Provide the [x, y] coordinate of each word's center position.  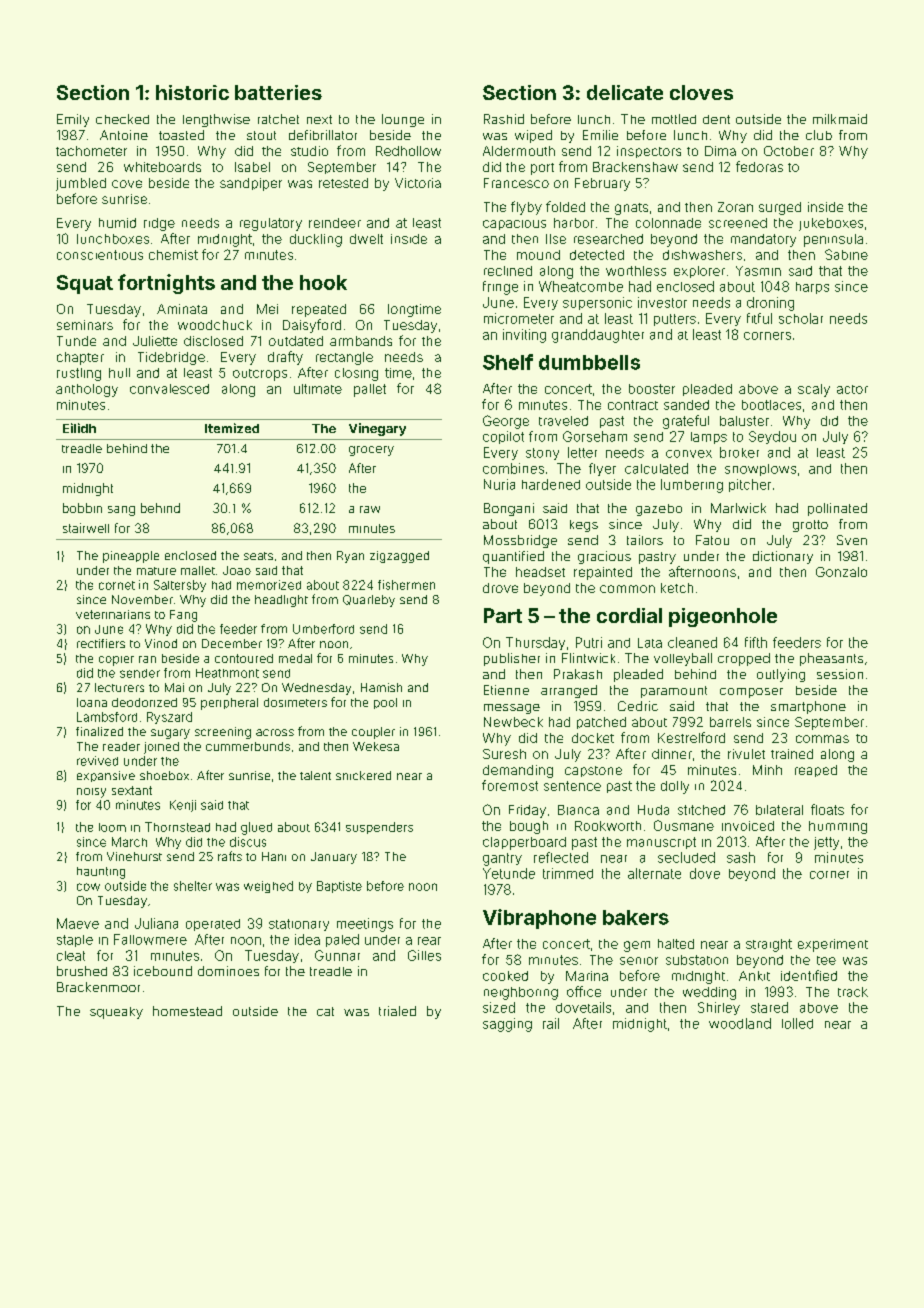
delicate [625, 92]
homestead [187, 1011]
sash [741, 857]
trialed [397, 1011]
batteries [278, 92]
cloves [701, 92]
